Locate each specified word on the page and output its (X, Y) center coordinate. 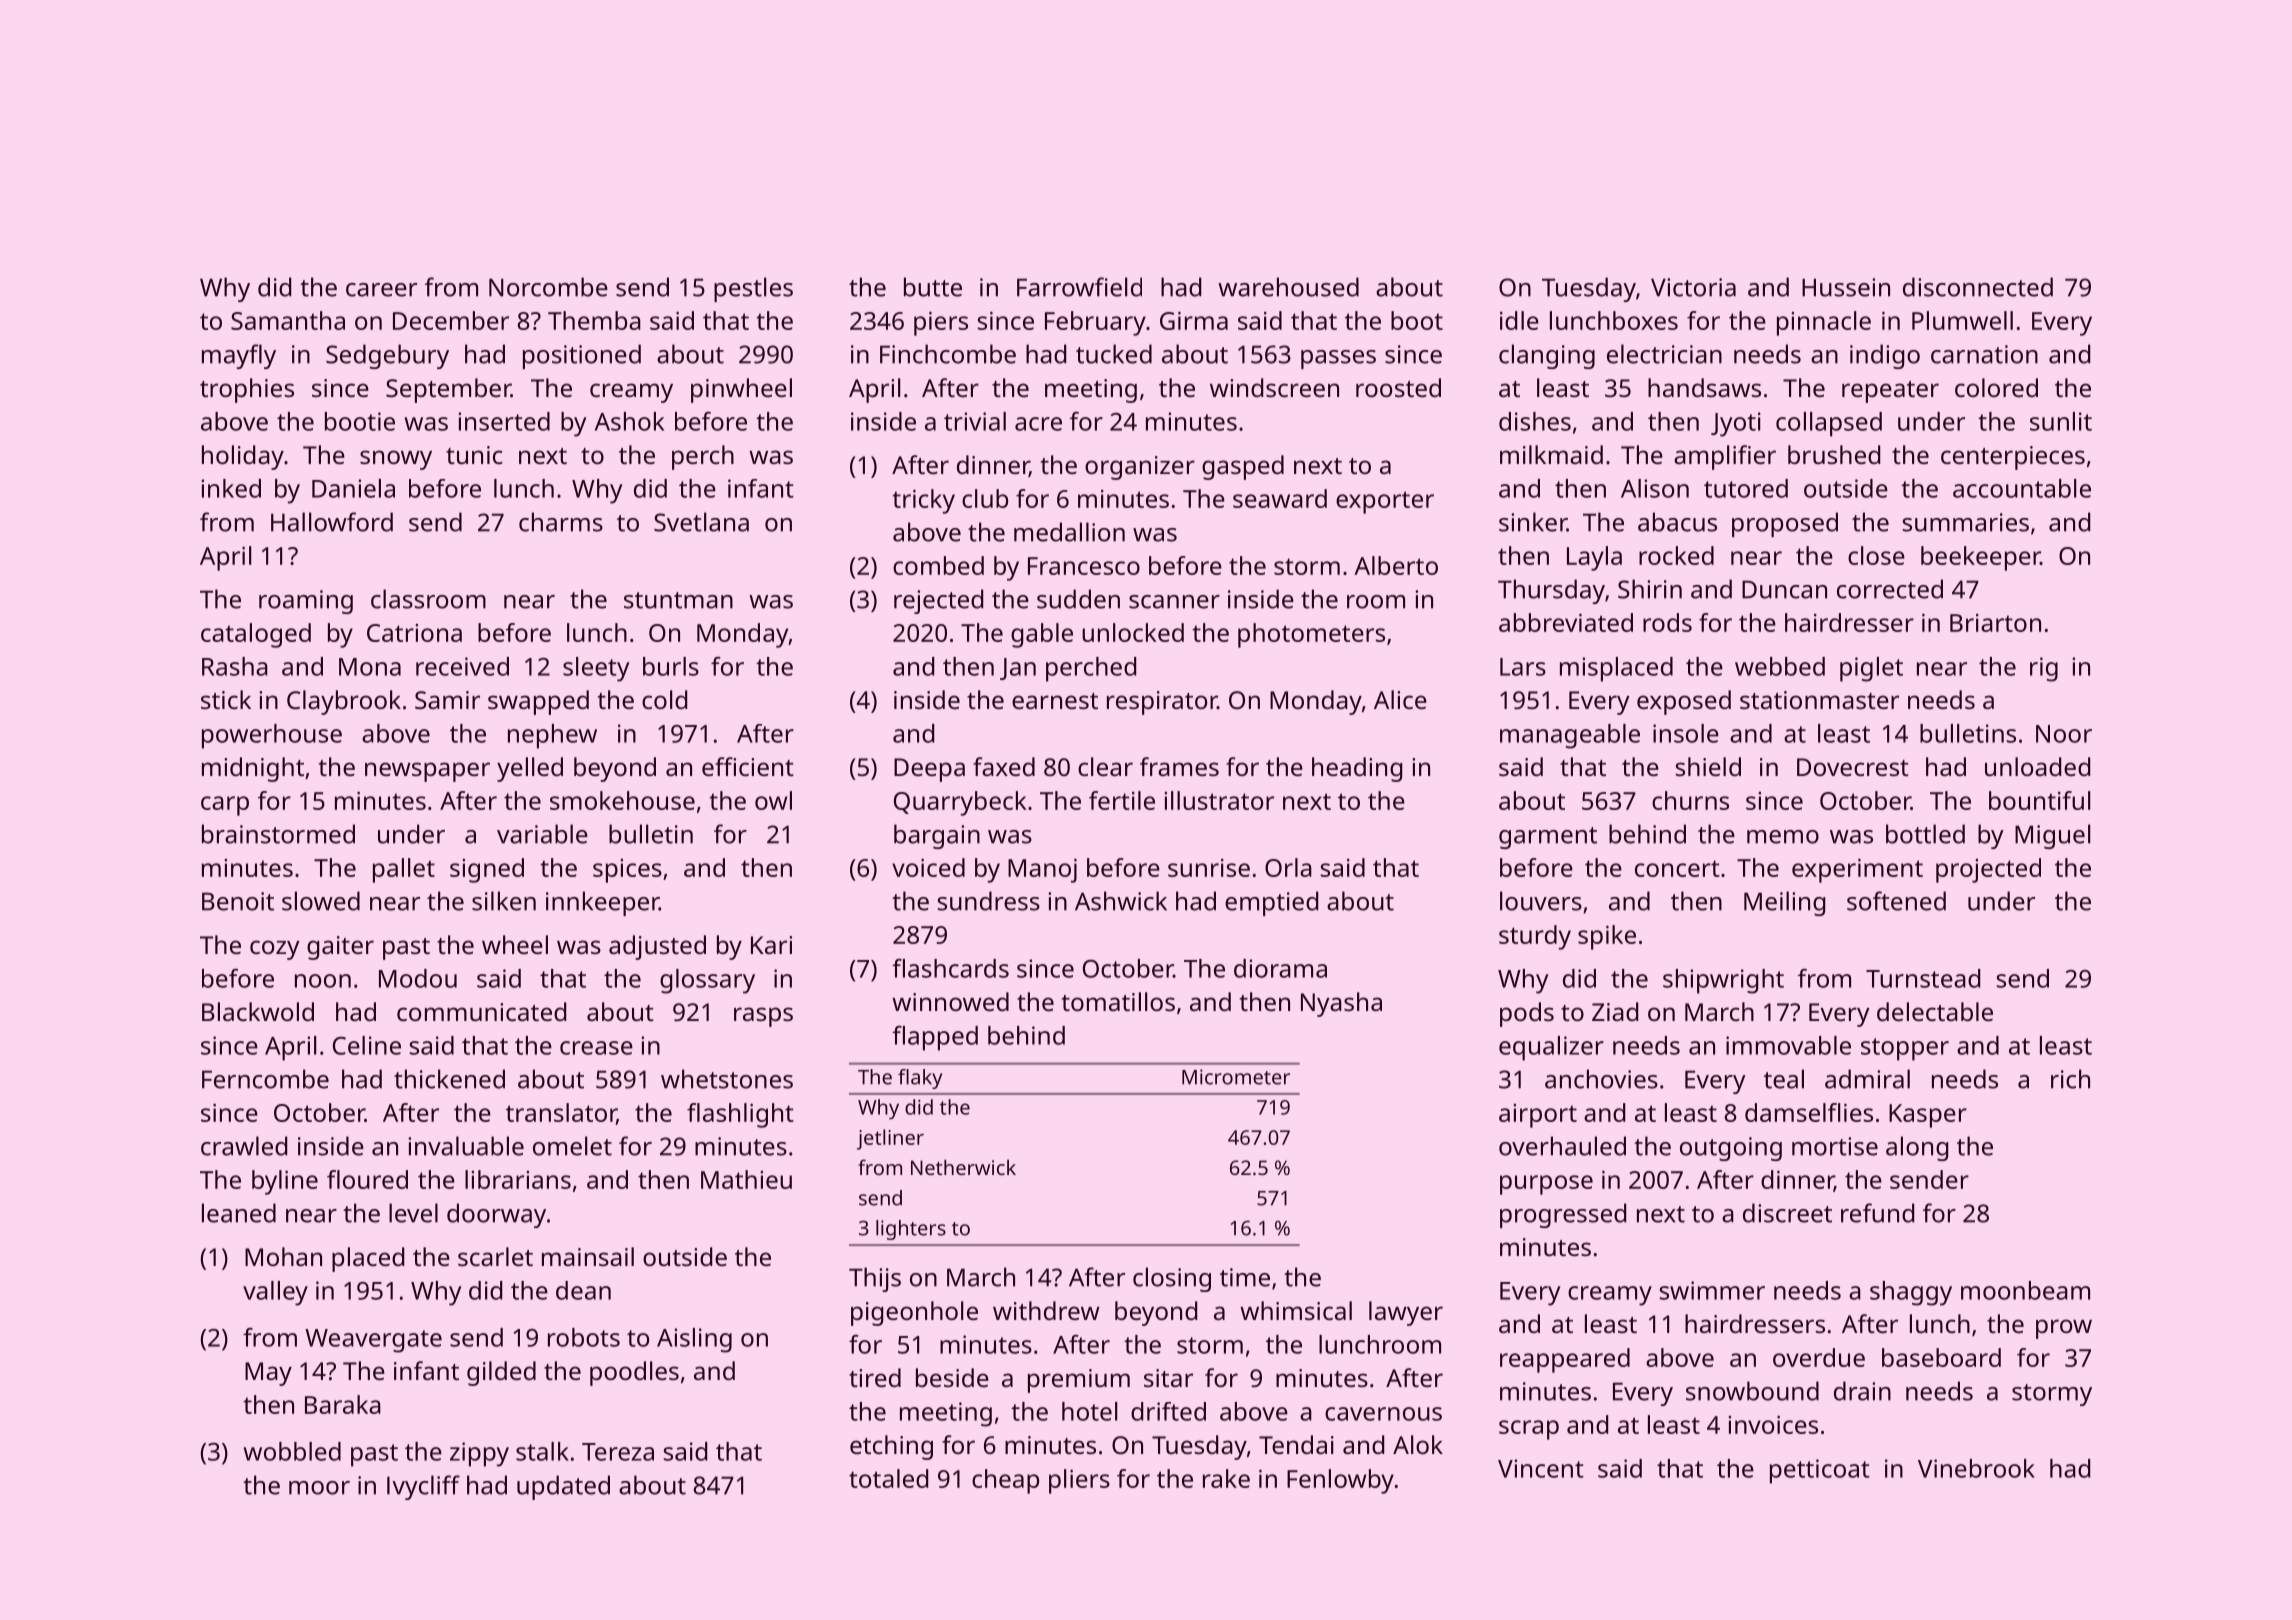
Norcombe (548, 287)
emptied (1271, 903)
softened (1896, 901)
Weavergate (373, 1341)
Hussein (1846, 287)
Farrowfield (1079, 287)
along (1917, 1148)
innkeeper (602, 903)
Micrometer (1236, 1077)
